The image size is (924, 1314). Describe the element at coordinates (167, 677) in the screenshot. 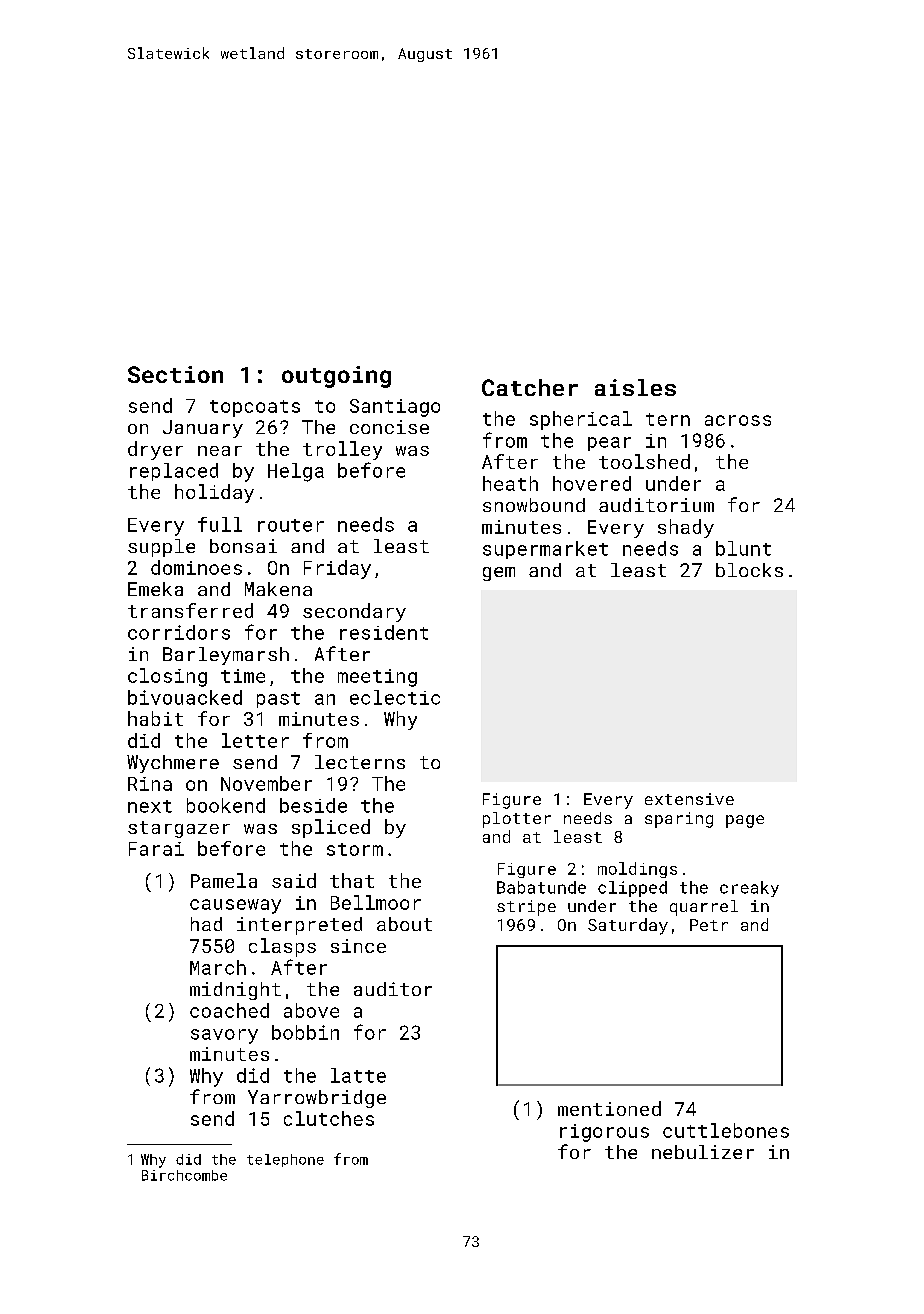

I see `closing` at that location.
